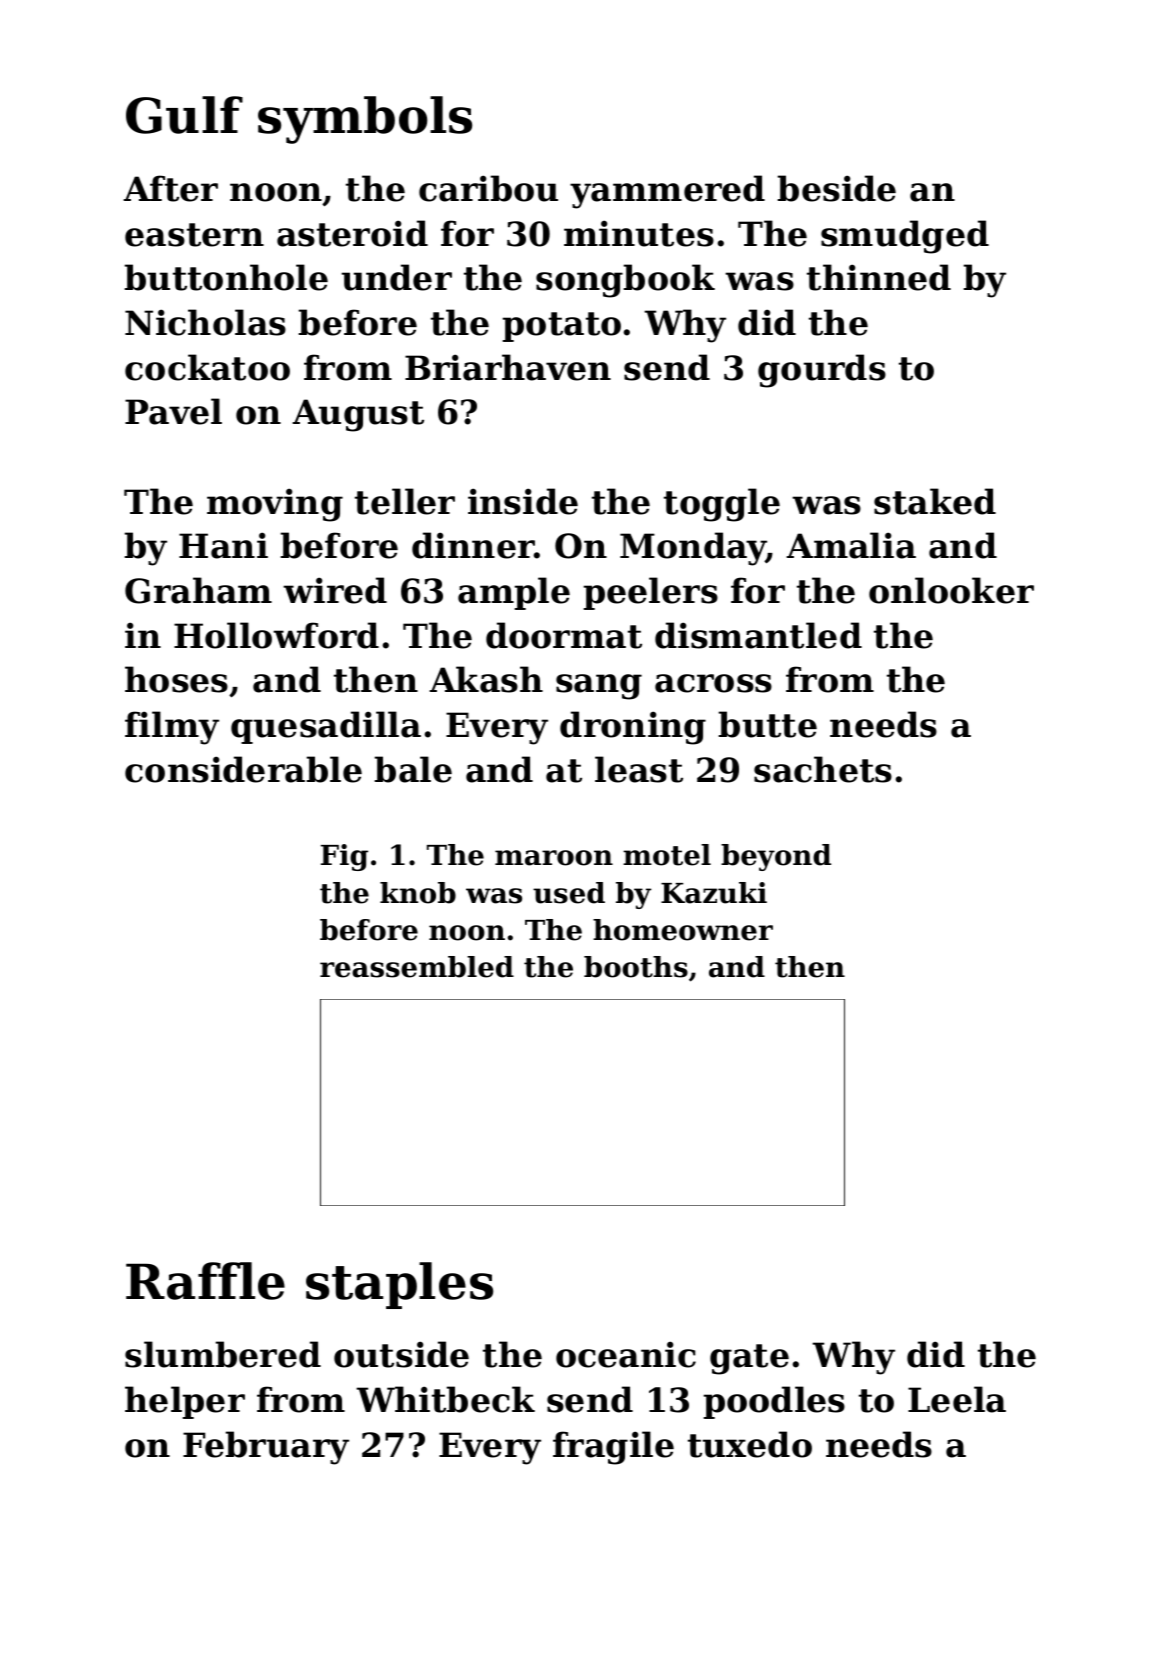 This image has width=1165, height=1654. What do you see at coordinates (417, 967) in the image?
I see `reassembled` at bounding box center [417, 967].
